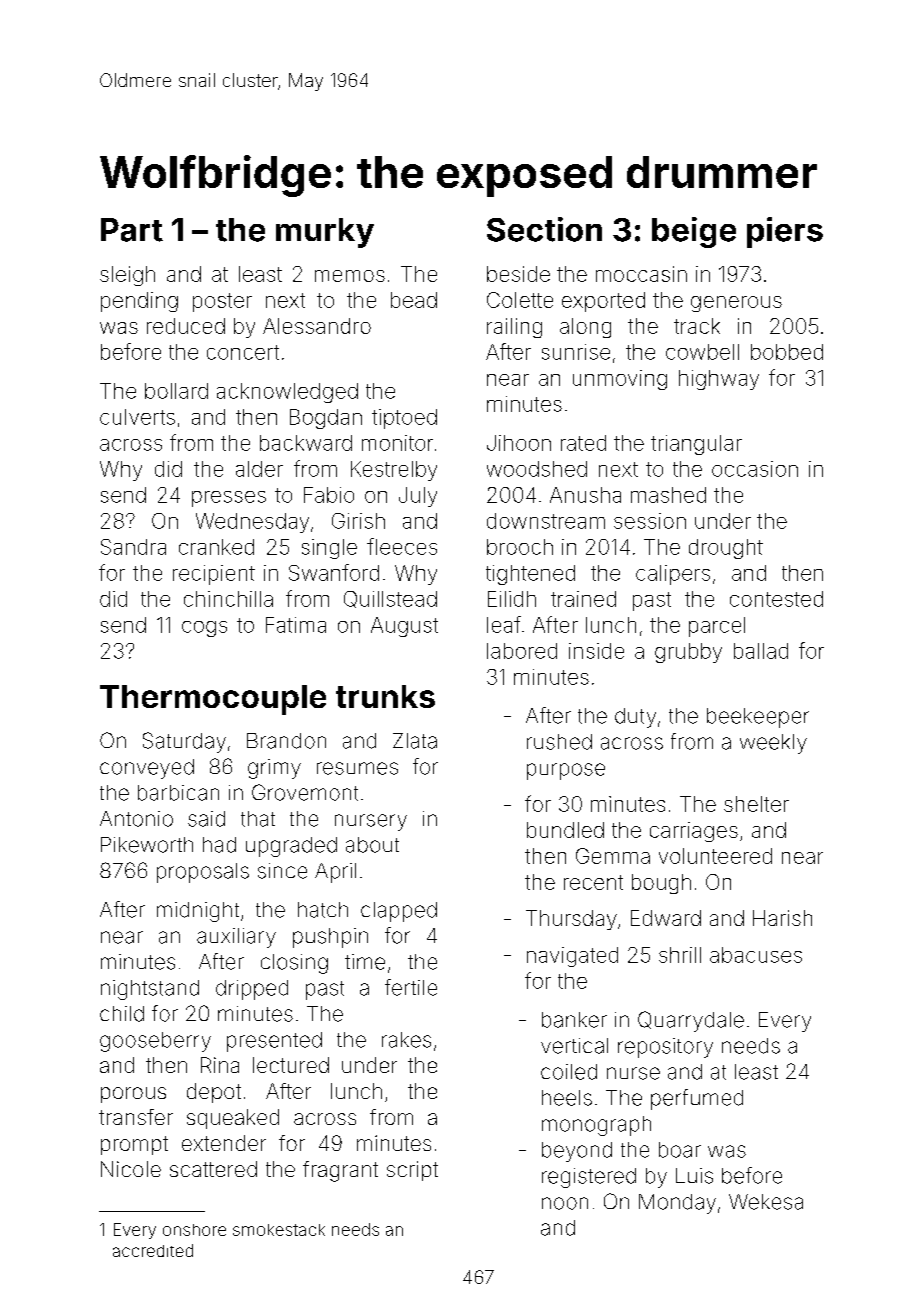 The width and height of the screenshot is (924, 1311). I want to click on calipers, so click(673, 575).
